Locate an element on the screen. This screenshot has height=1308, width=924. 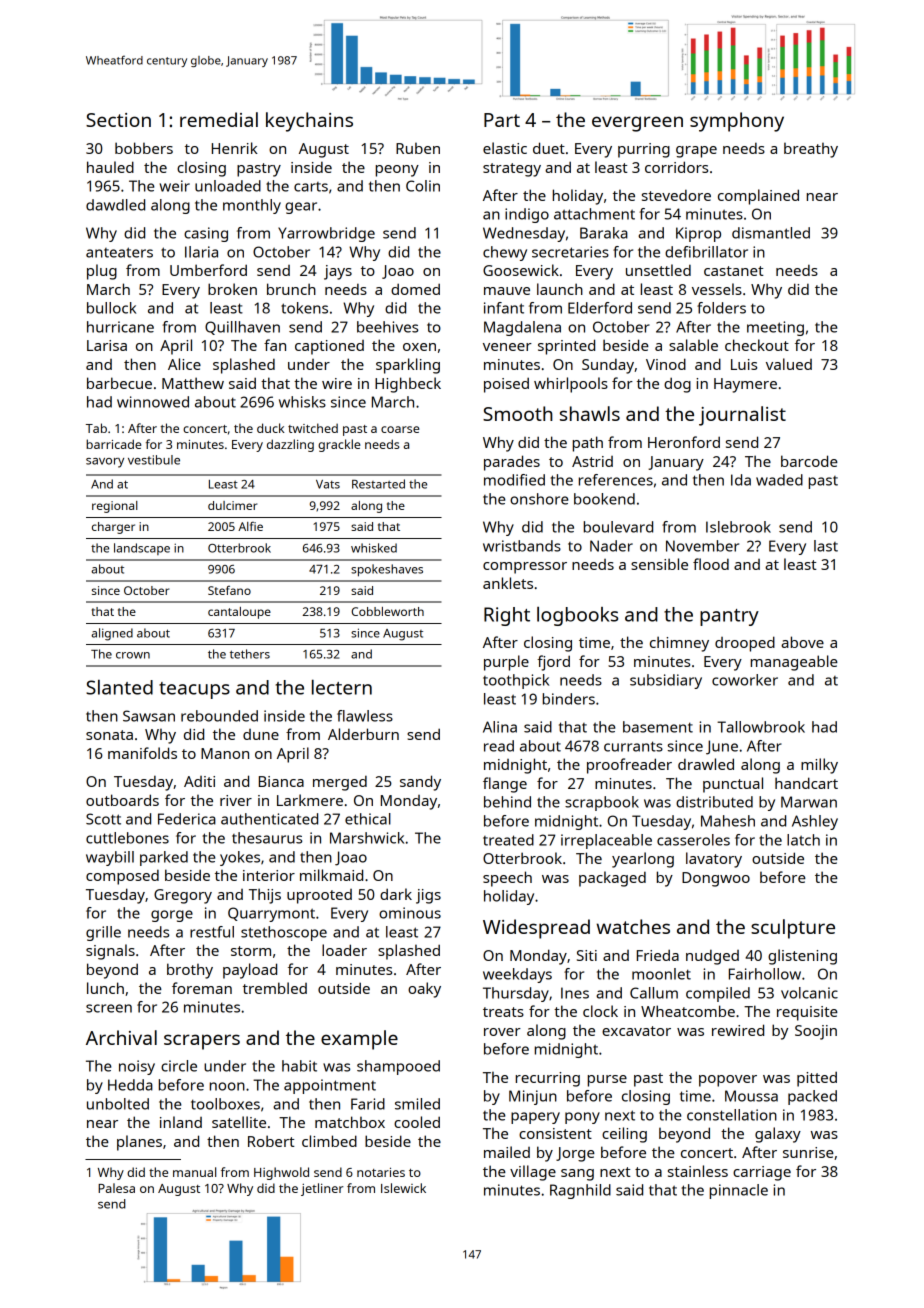
manual is located at coordinates (194, 1172).
